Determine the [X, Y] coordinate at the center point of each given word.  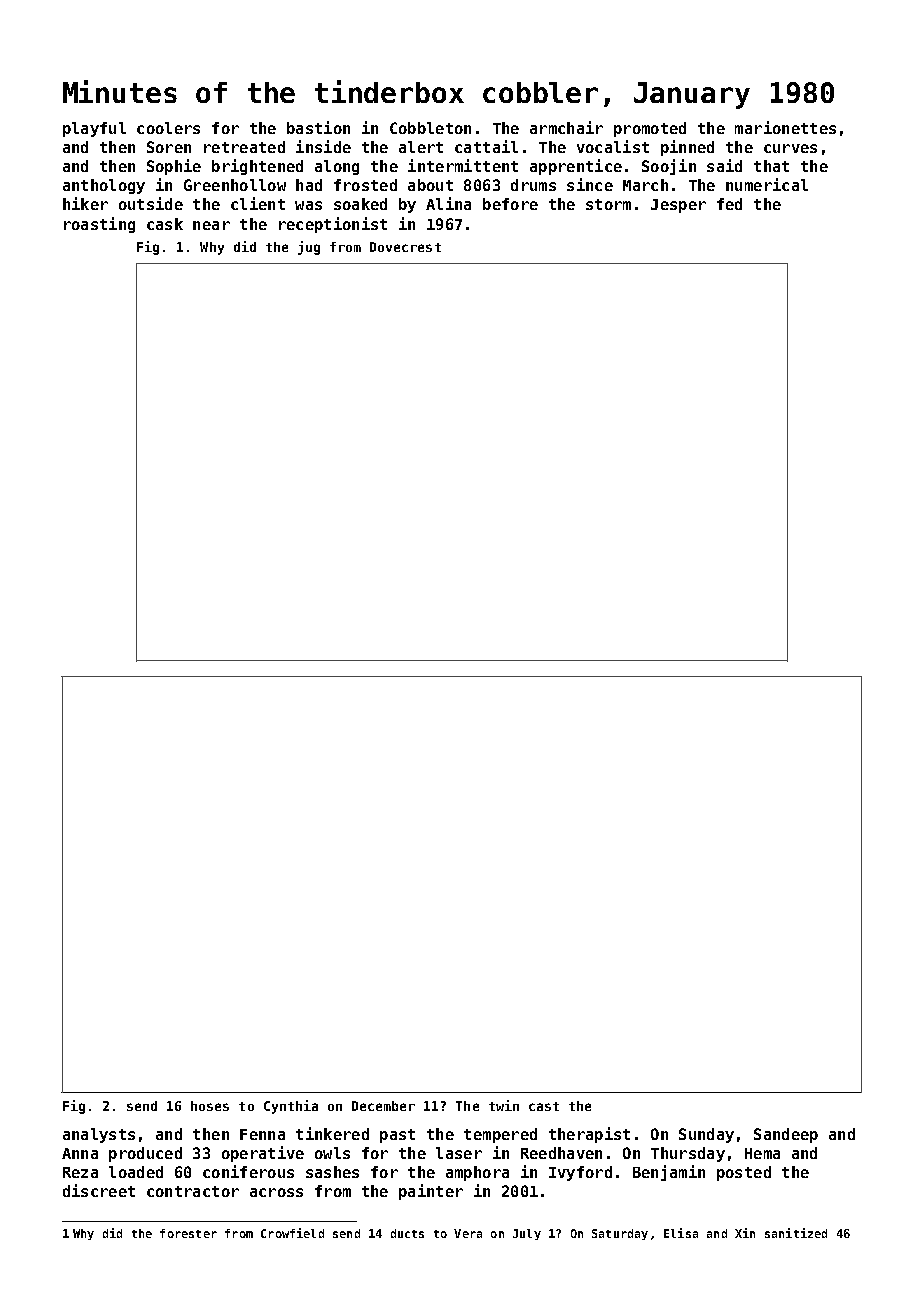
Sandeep [786, 1135]
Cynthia [291, 1107]
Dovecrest [405, 247]
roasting [99, 225]
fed [729, 204]
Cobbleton [430, 128]
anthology [104, 186]
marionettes [785, 127]
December [383, 1106]
